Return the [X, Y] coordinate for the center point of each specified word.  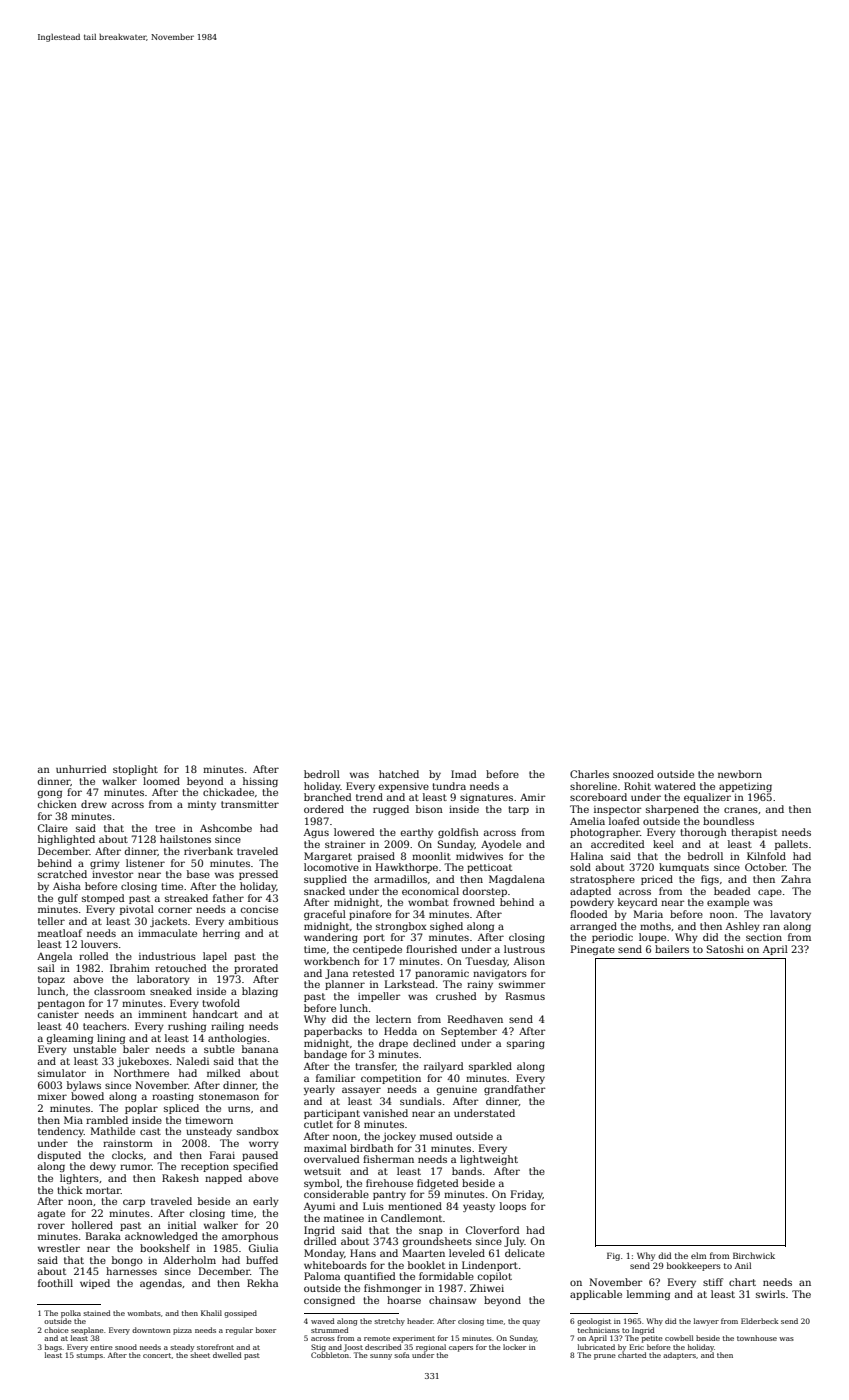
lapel [215, 957]
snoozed [633, 774]
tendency [61, 1132]
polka [71, 1314]
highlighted [66, 840]
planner [345, 985]
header [420, 1321]
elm [698, 1255]
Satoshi [725, 949]
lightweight [489, 1160]
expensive [404, 787]
